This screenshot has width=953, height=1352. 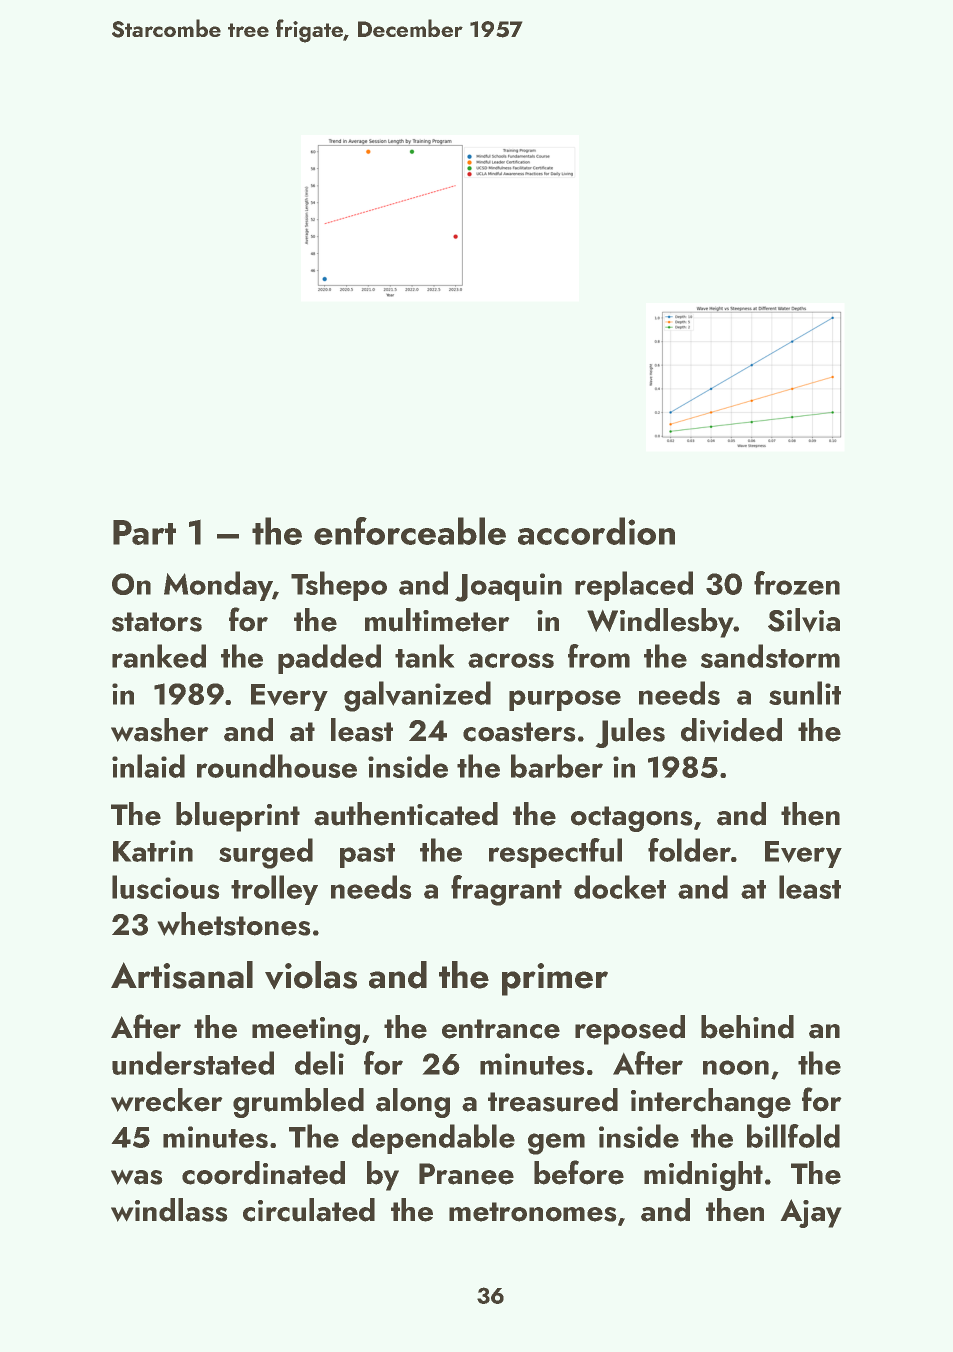 What do you see at coordinates (797, 583) in the screenshot?
I see `frozen` at bounding box center [797, 583].
